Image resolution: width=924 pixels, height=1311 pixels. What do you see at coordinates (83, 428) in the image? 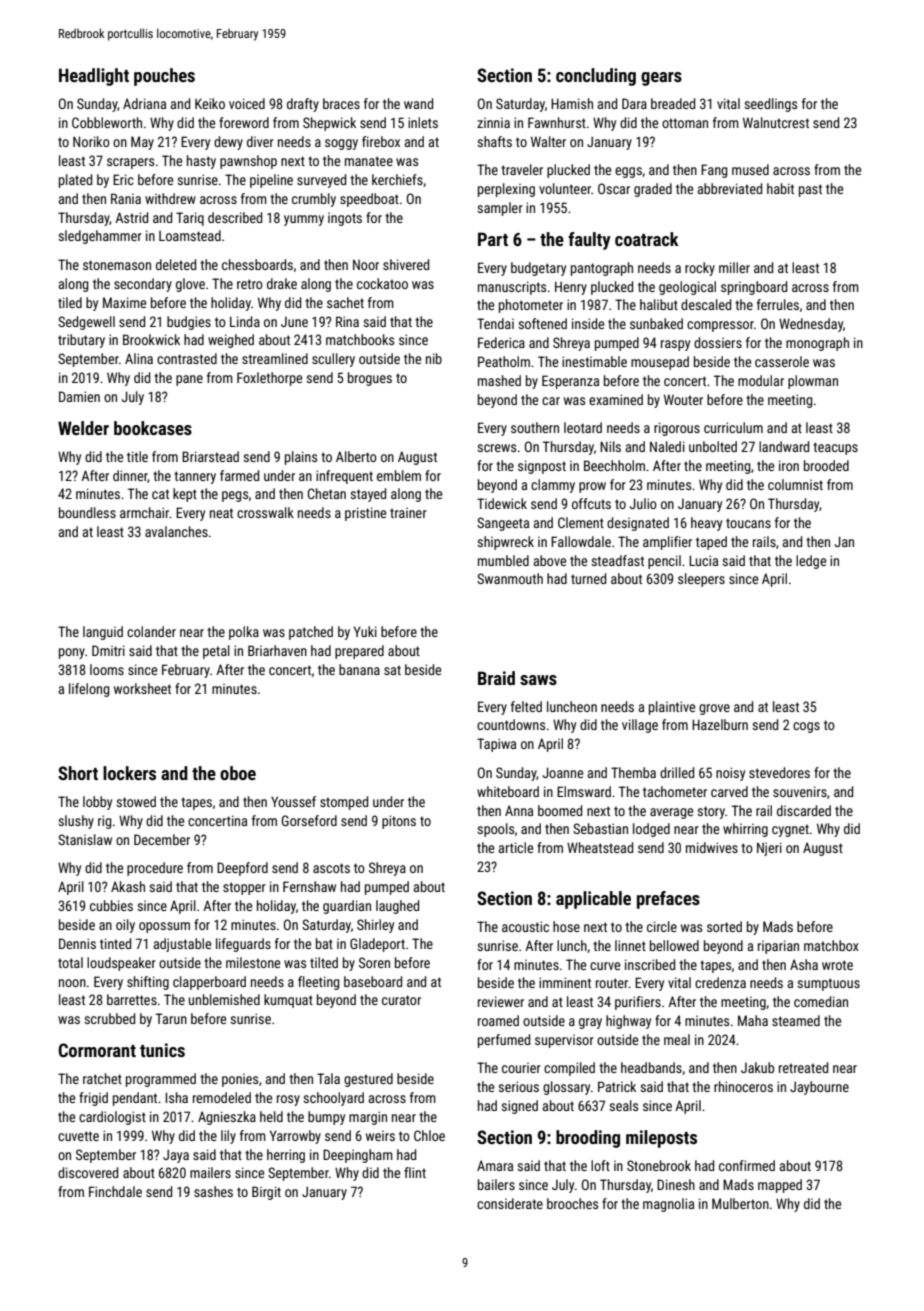
I see `Welder` at bounding box center [83, 428].
